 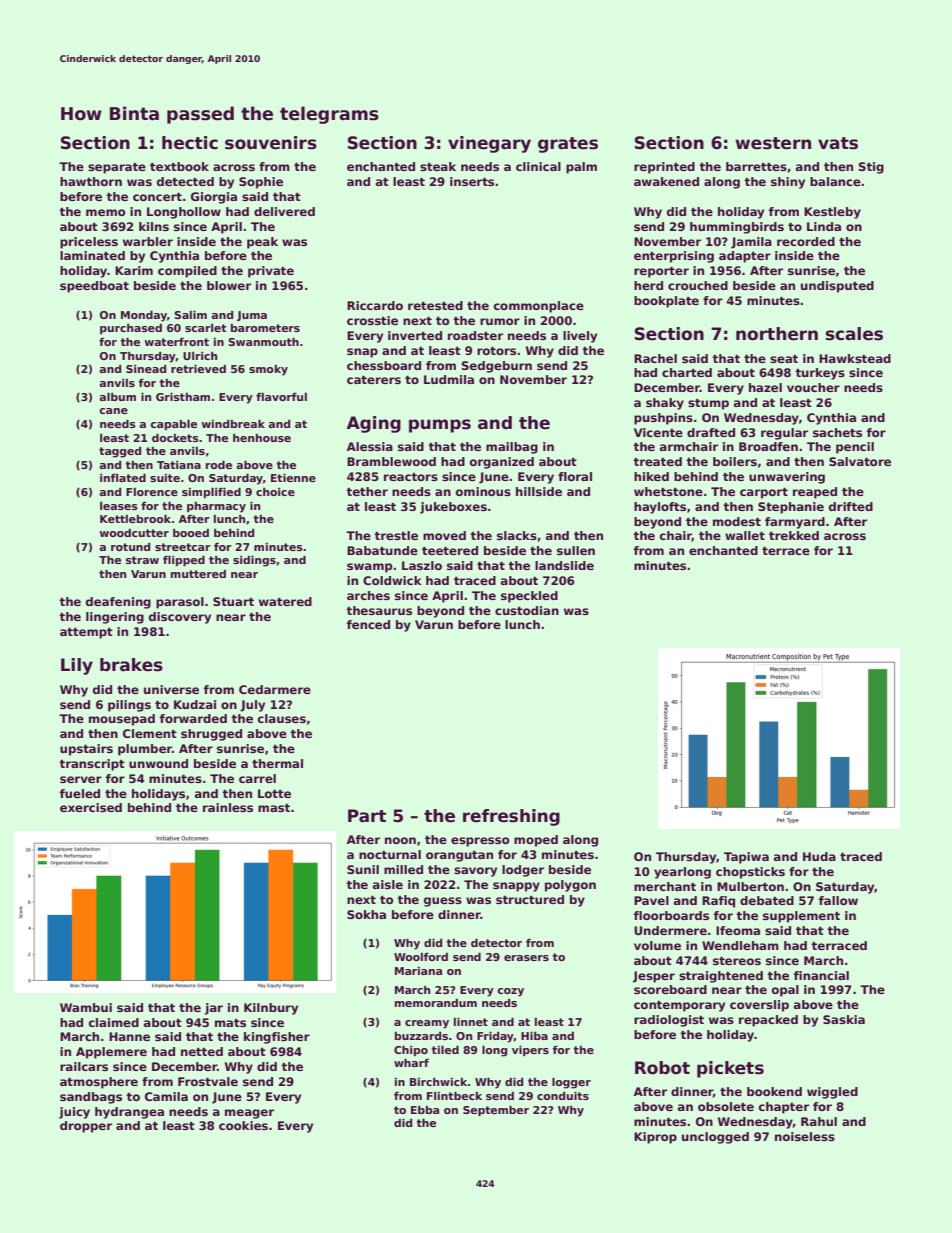 What do you see at coordinates (190, 143) in the screenshot?
I see `hectic` at bounding box center [190, 143].
